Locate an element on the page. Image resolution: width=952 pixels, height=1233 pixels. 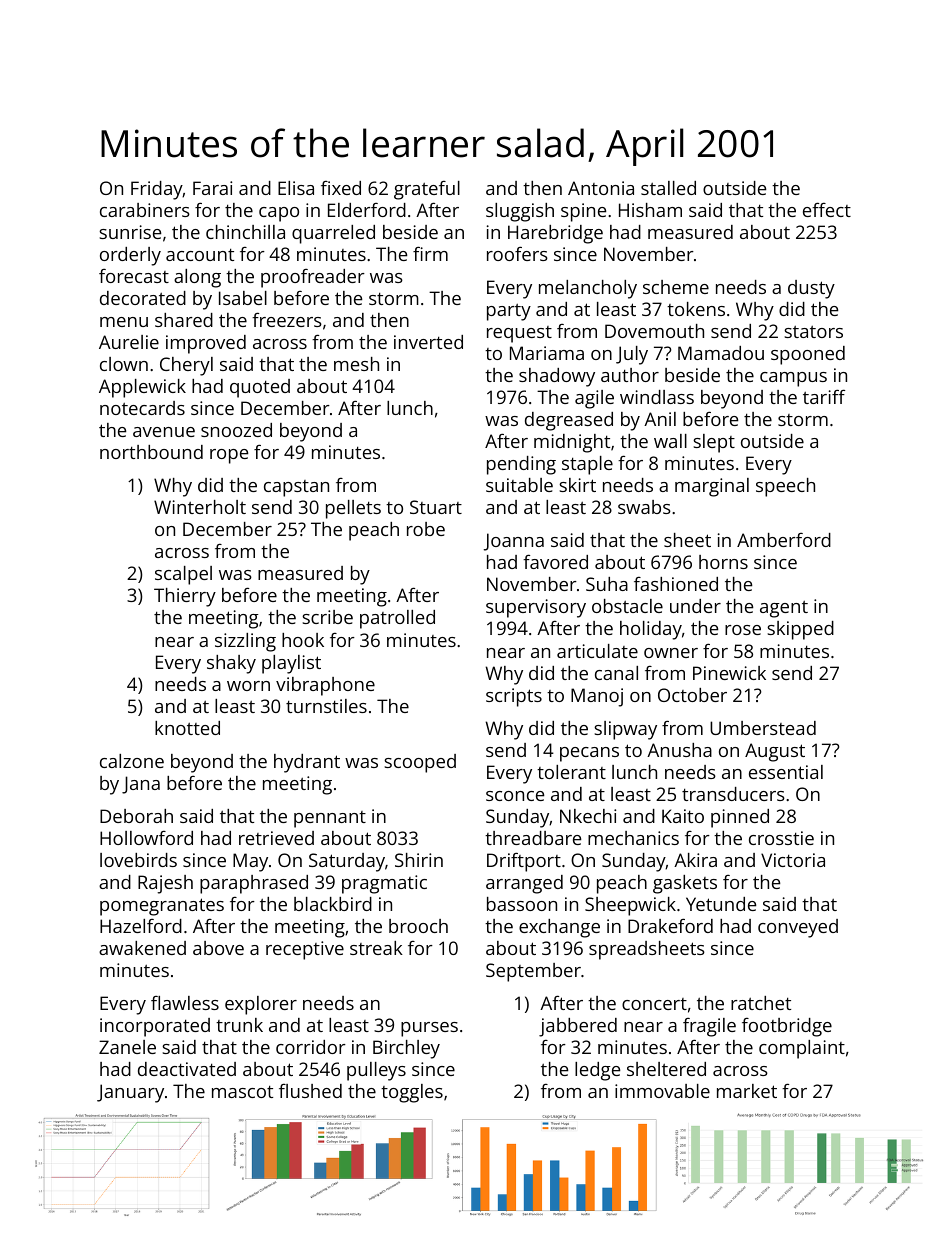
slept is located at coordinates (714, 443).
